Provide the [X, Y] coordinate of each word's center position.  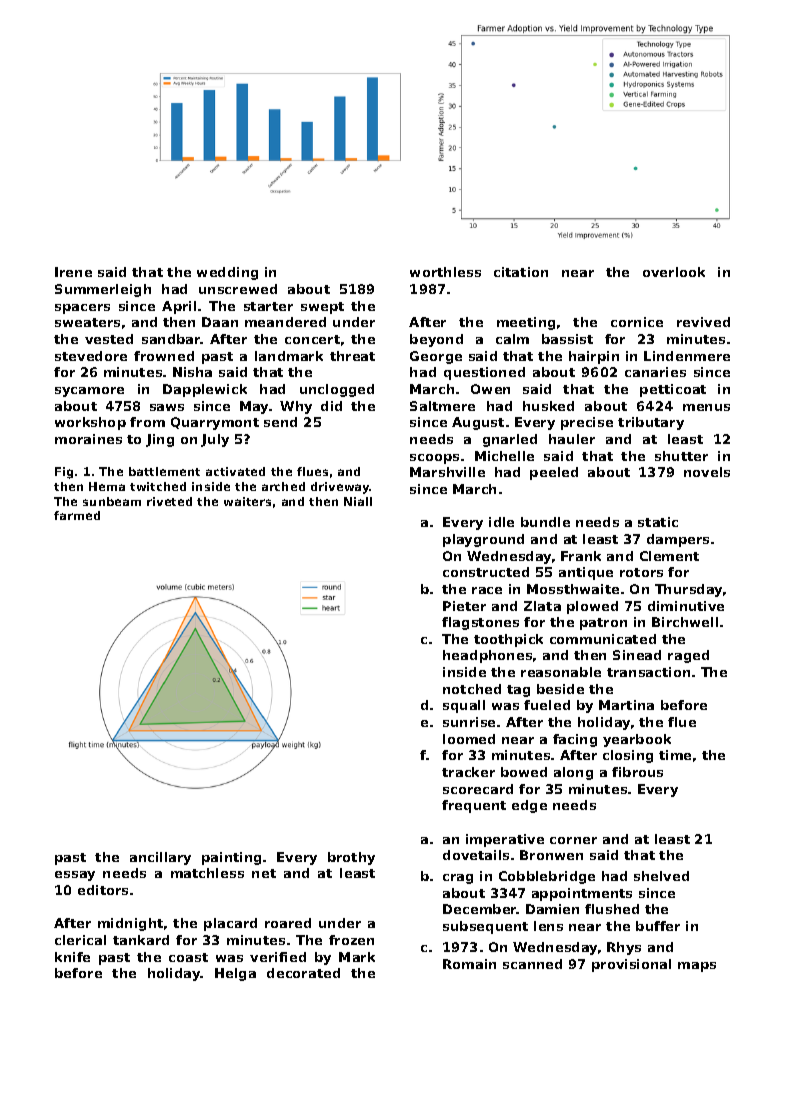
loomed [469, 739]
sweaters [87, 322]
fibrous [637, 772]
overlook [674, 272]
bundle [545, 522]
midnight [130, 924]
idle [501, 522]
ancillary [160, 858]
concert [312, 339]
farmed [77, 515]
